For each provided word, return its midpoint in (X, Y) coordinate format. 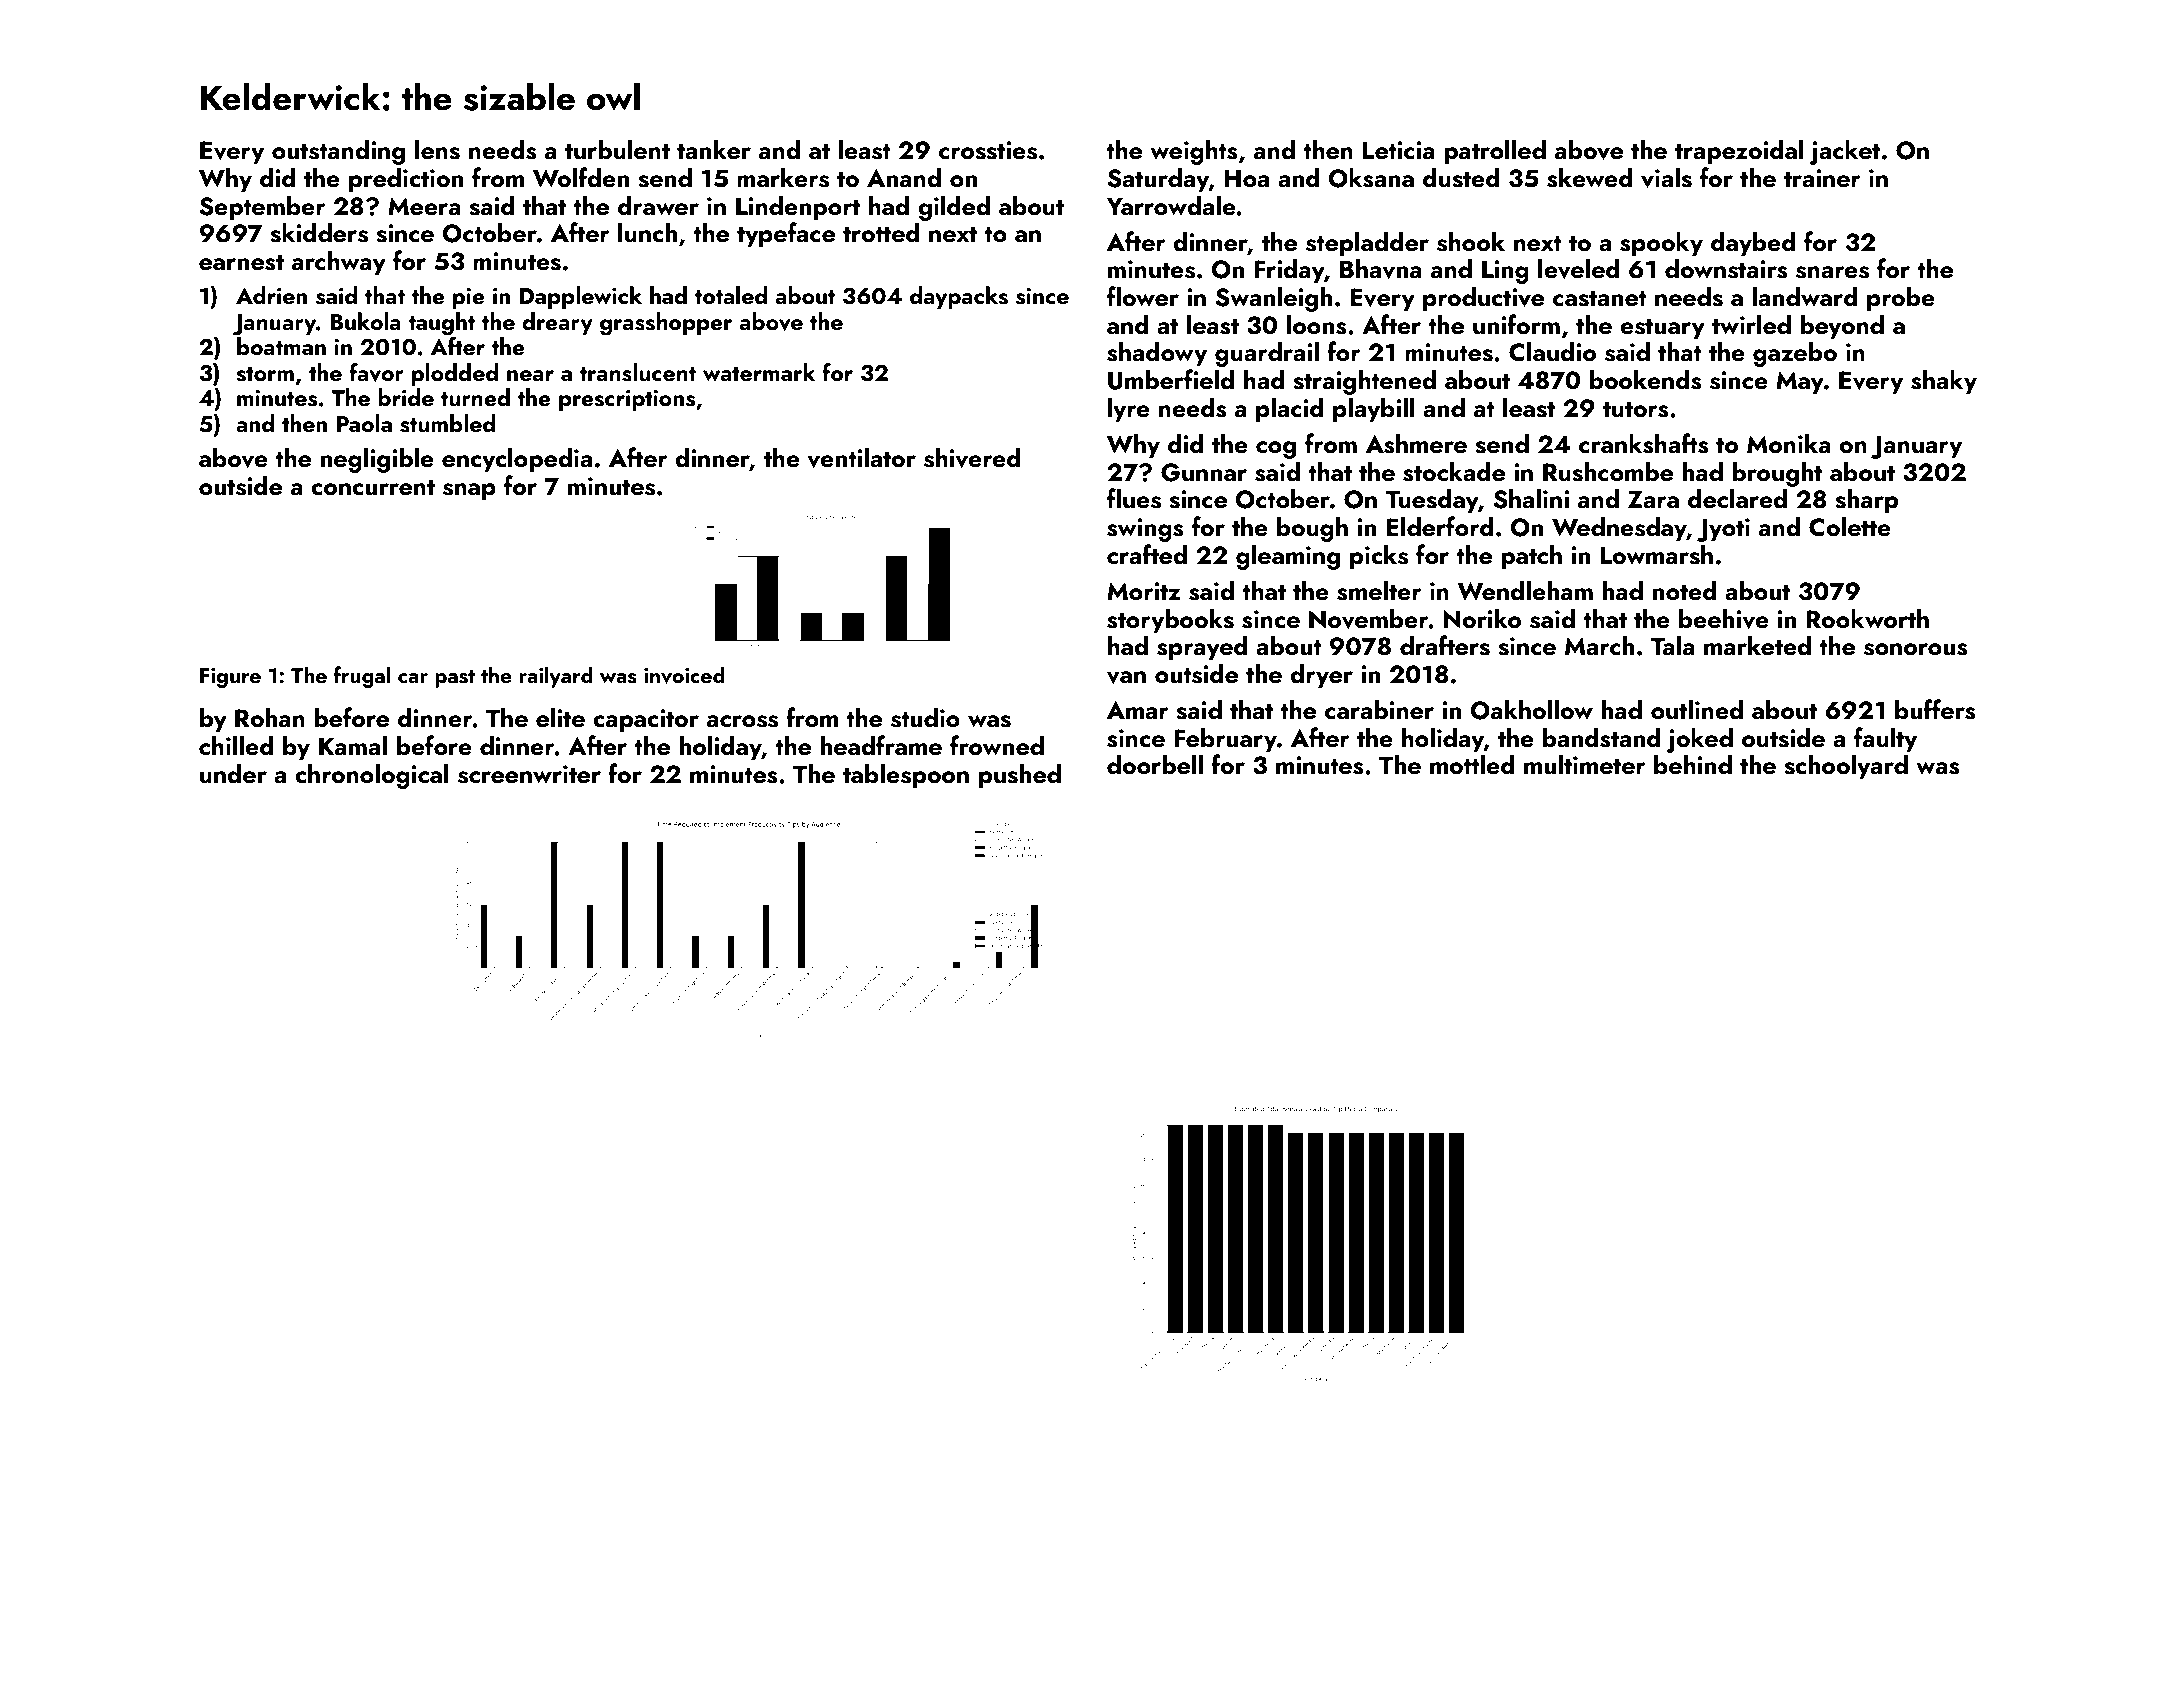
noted (1684, 590)
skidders (319, 232)
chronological (372, 776)
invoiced (684, 675)
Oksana (1371, 177)
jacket (1845, 152)
